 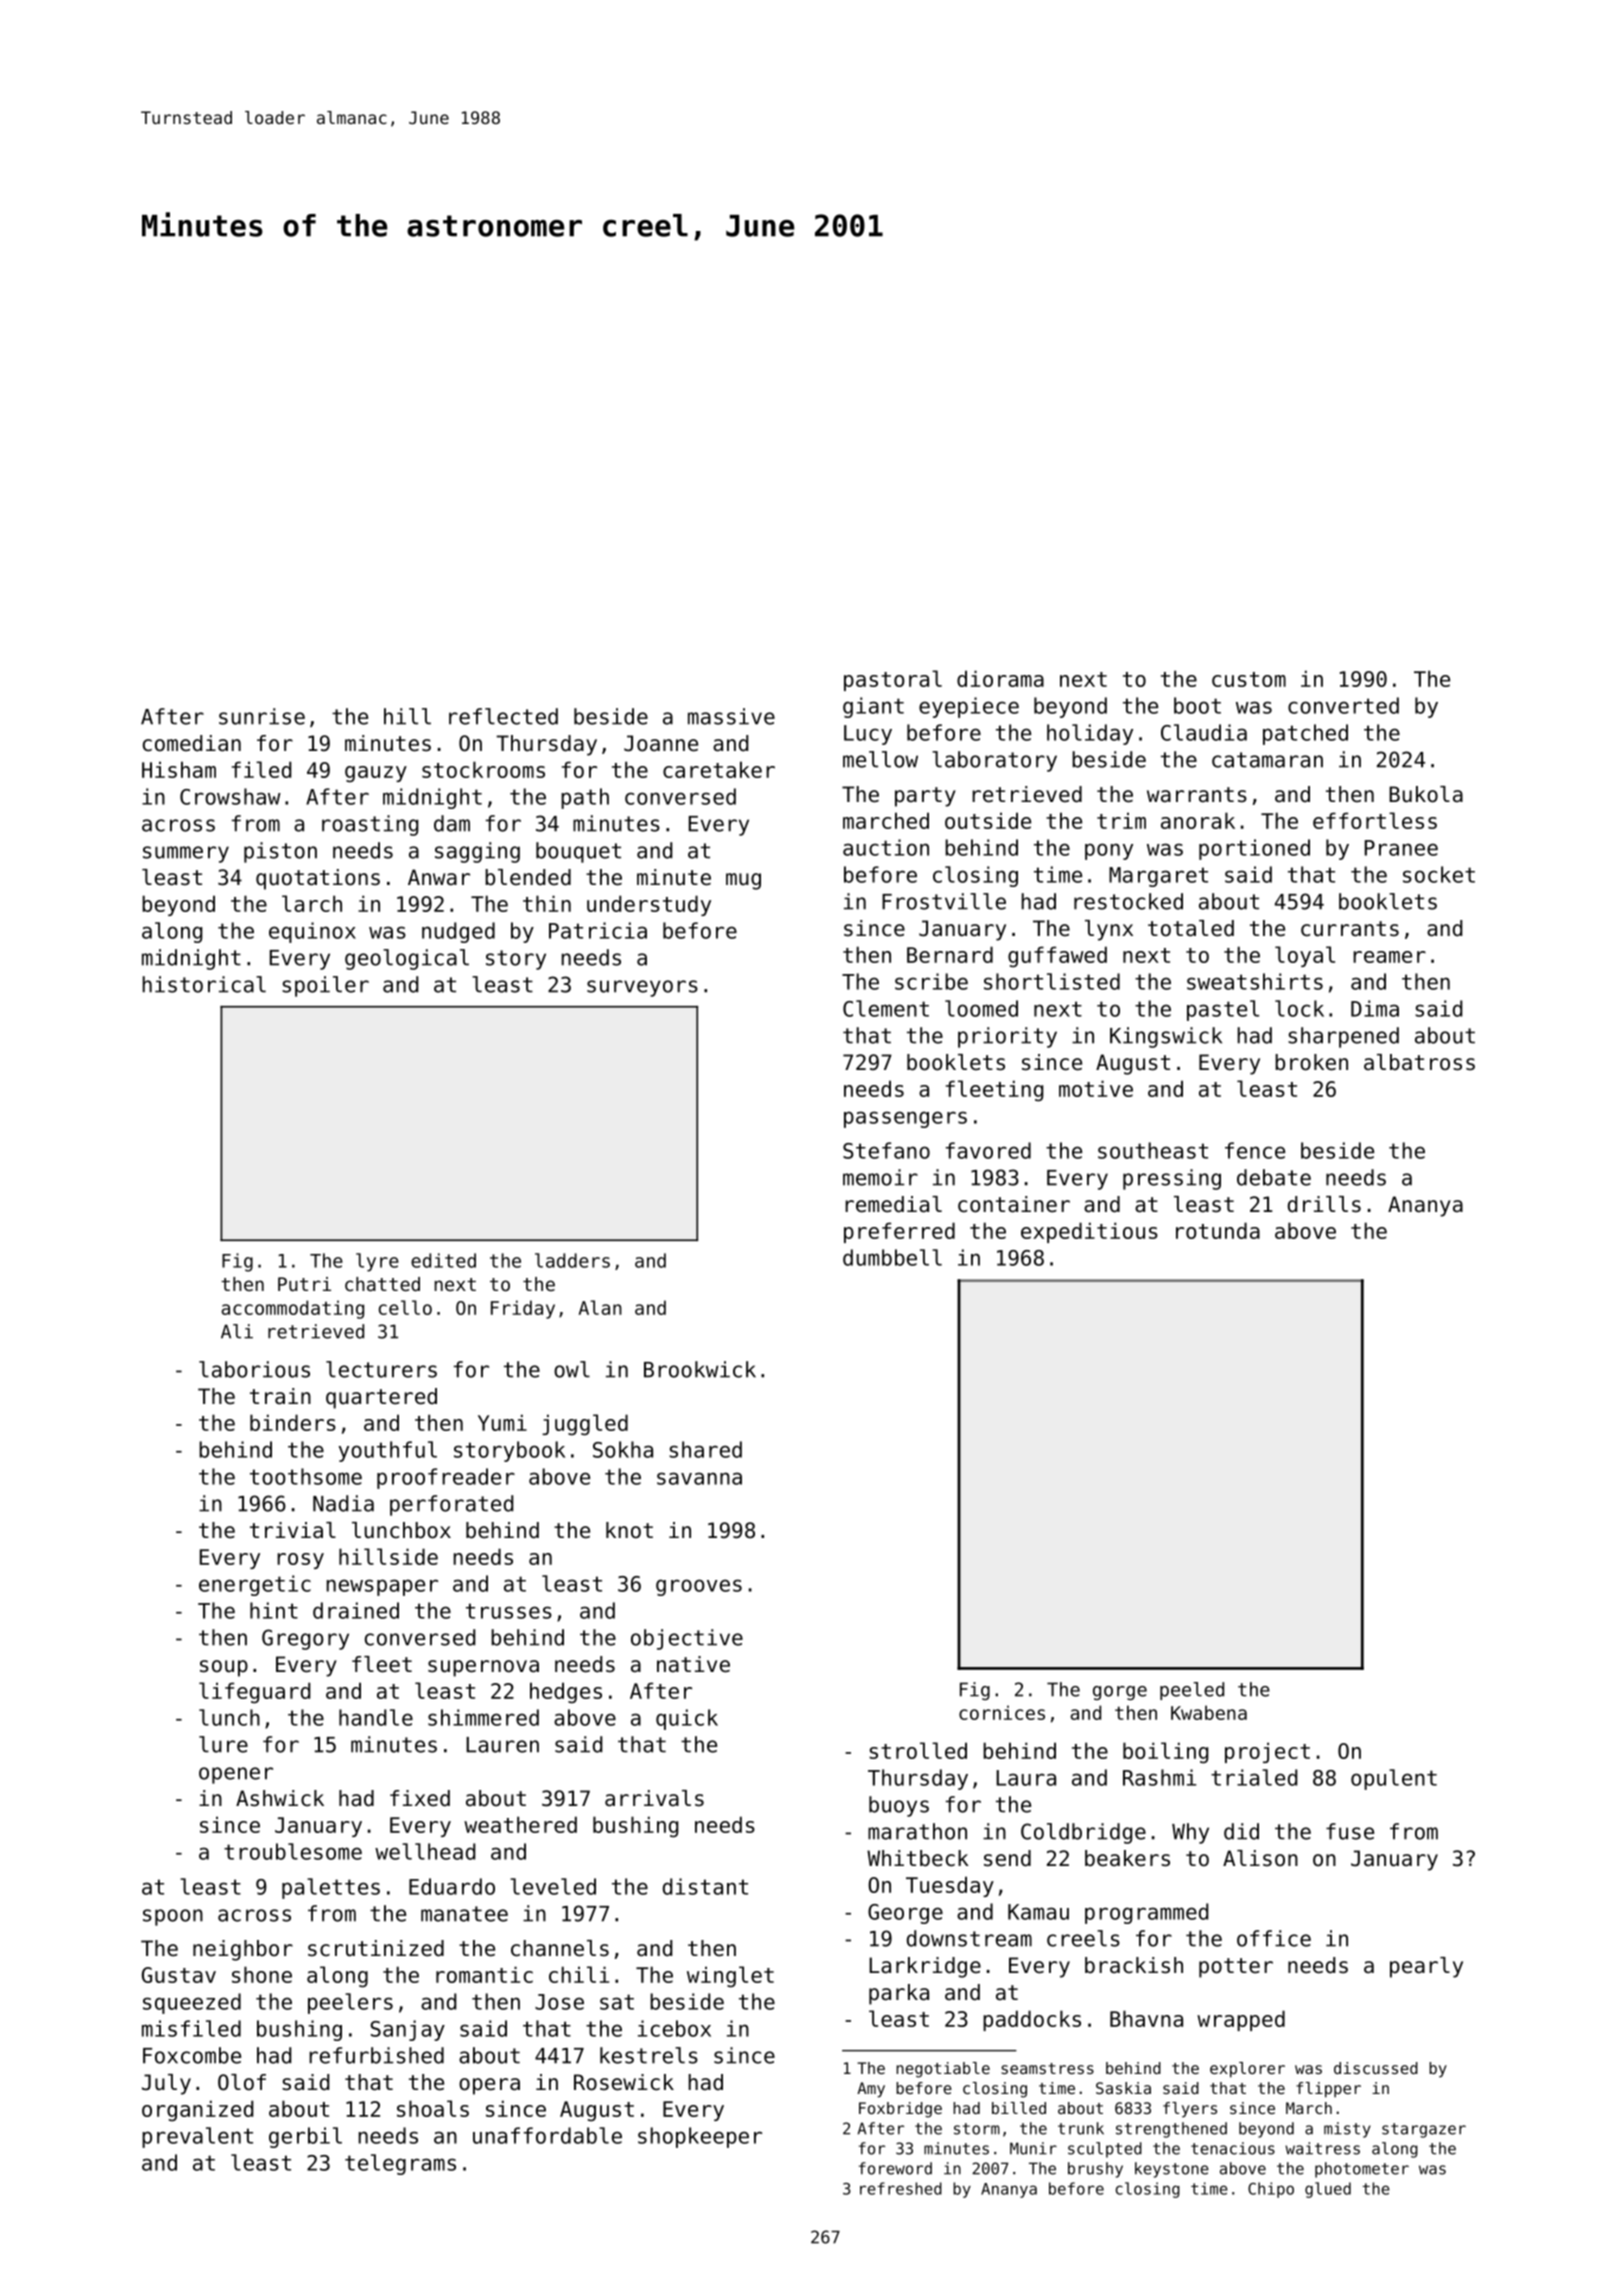 I want to click on anorak, so click(x=1198, y=820).
